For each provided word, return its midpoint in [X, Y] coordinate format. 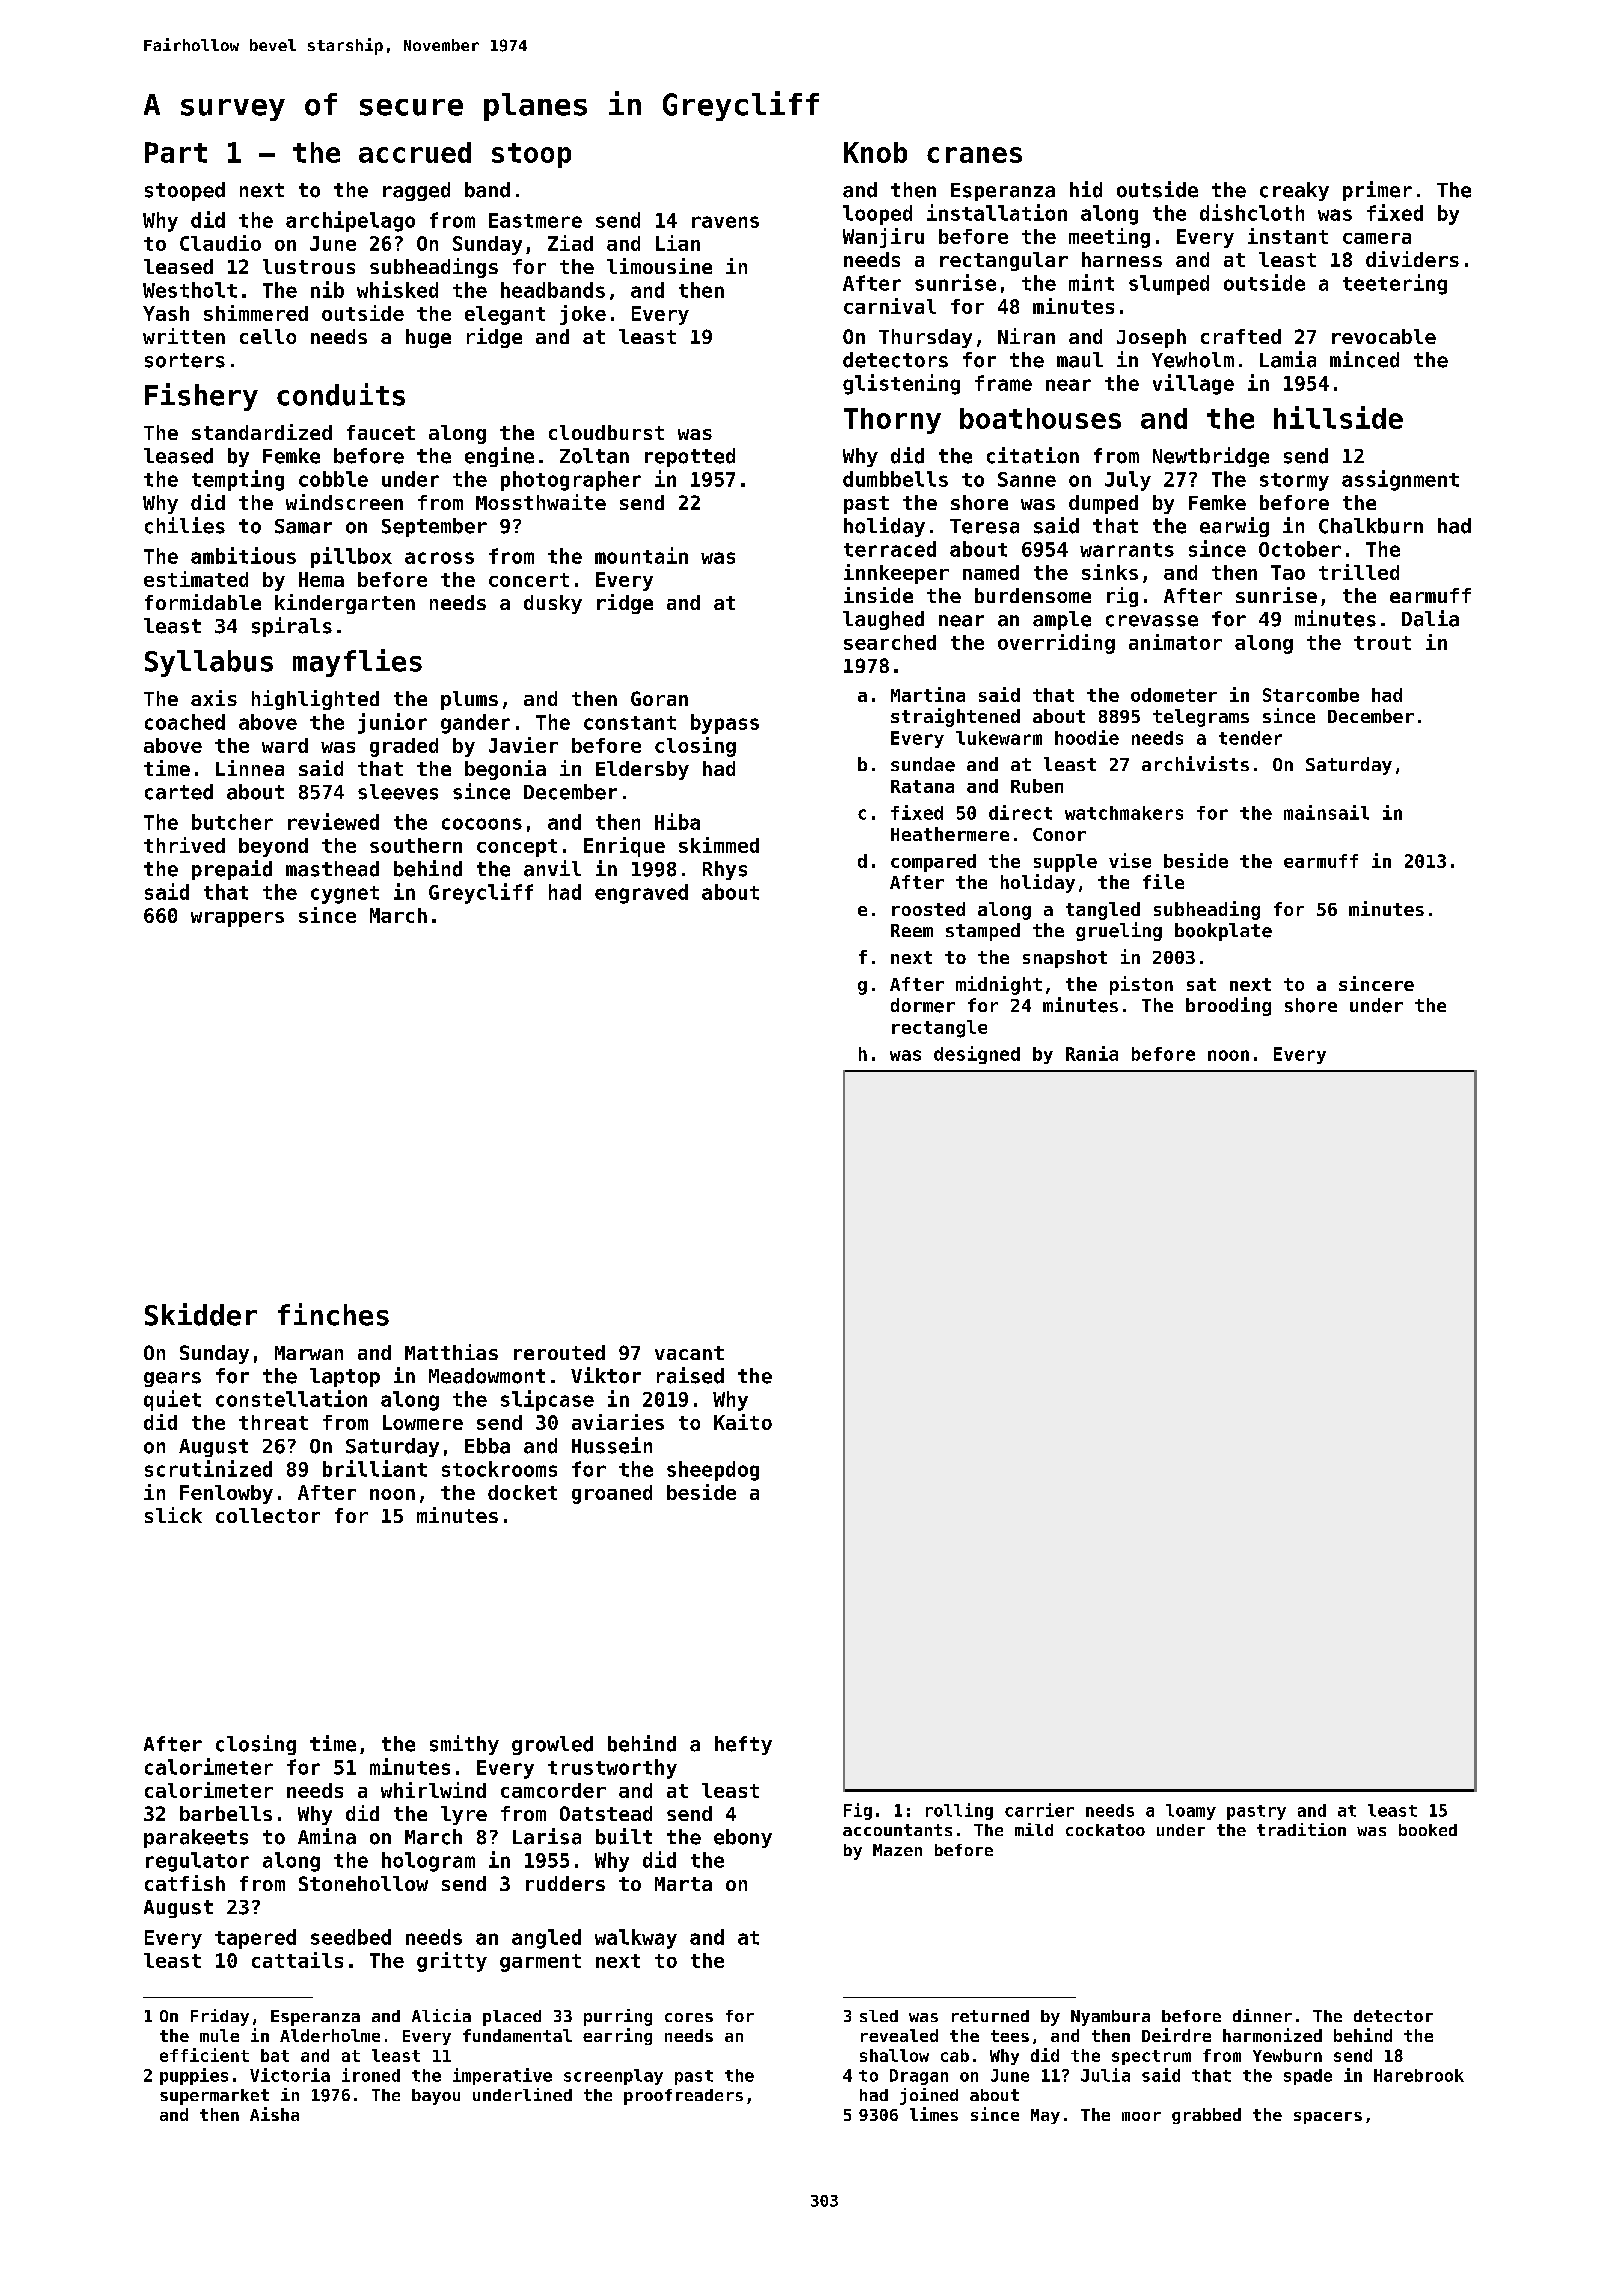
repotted [690, 457]
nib [327, 289]
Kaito [743, 1422]
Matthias [451, 1352]
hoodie [1087, 737]
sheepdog [713, 1471]
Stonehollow [363, 1883]
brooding [1228, 1006]
